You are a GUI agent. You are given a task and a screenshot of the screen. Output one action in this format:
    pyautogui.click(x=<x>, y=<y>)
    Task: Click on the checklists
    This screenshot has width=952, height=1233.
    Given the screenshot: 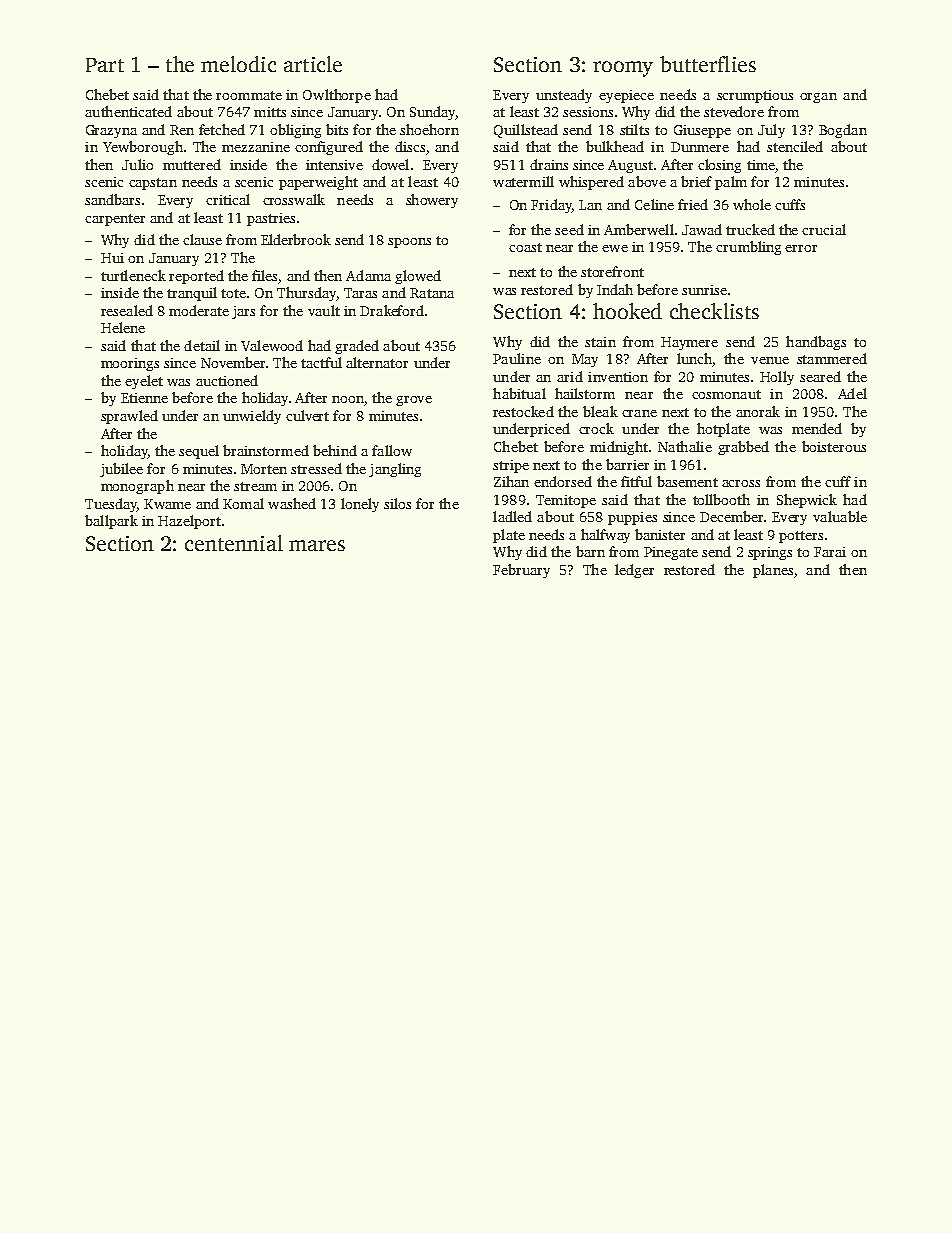 What is the action you would take?
    pyautogui.click(x=714, y=311)
